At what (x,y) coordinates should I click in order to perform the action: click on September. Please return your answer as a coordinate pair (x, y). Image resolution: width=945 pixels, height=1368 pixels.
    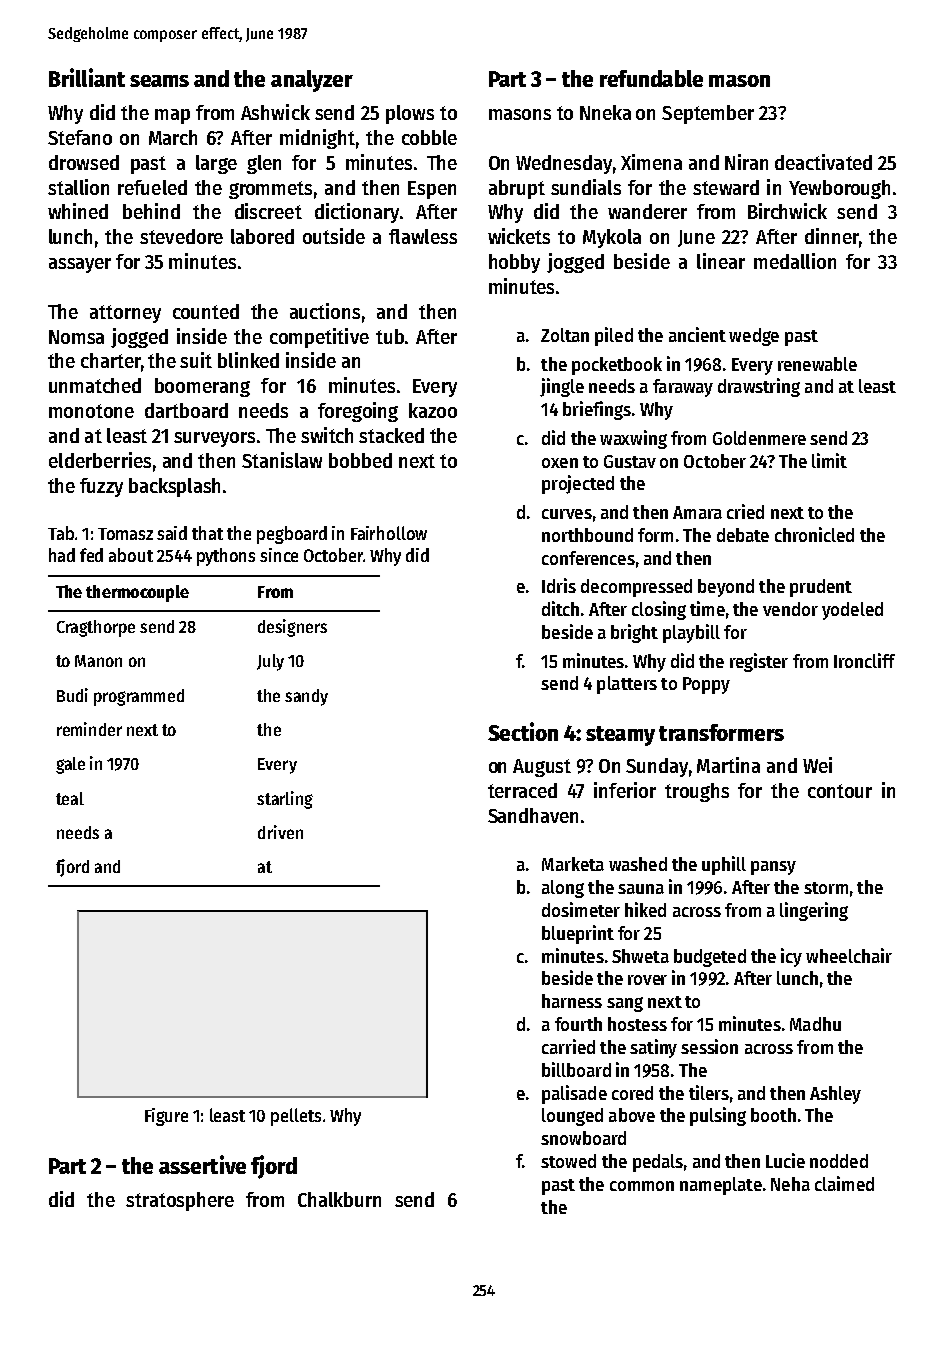
    Looking at the image, I should click on (708, 114).
